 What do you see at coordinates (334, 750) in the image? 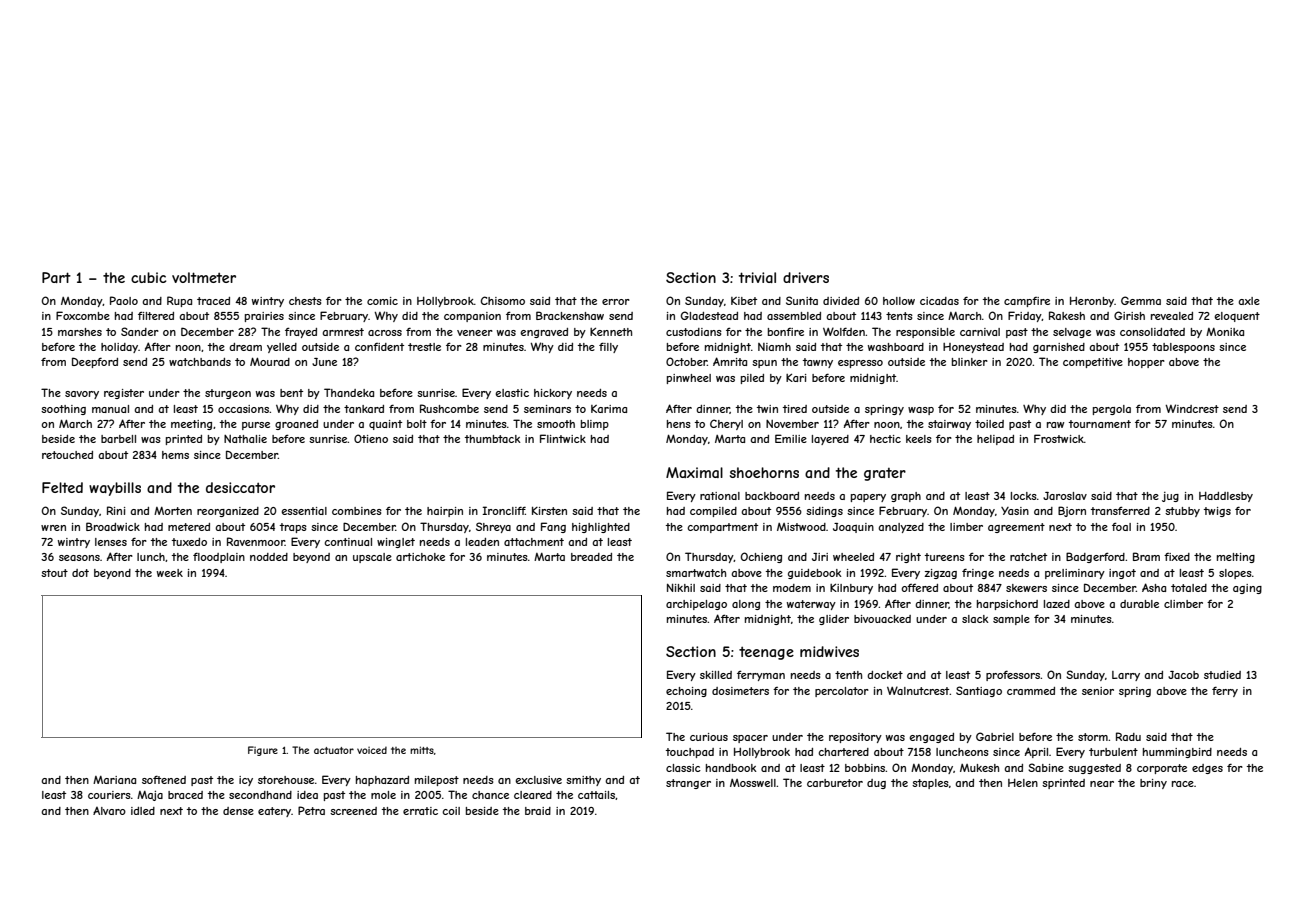
I see `actuator` at bounding box center [334, 750].
